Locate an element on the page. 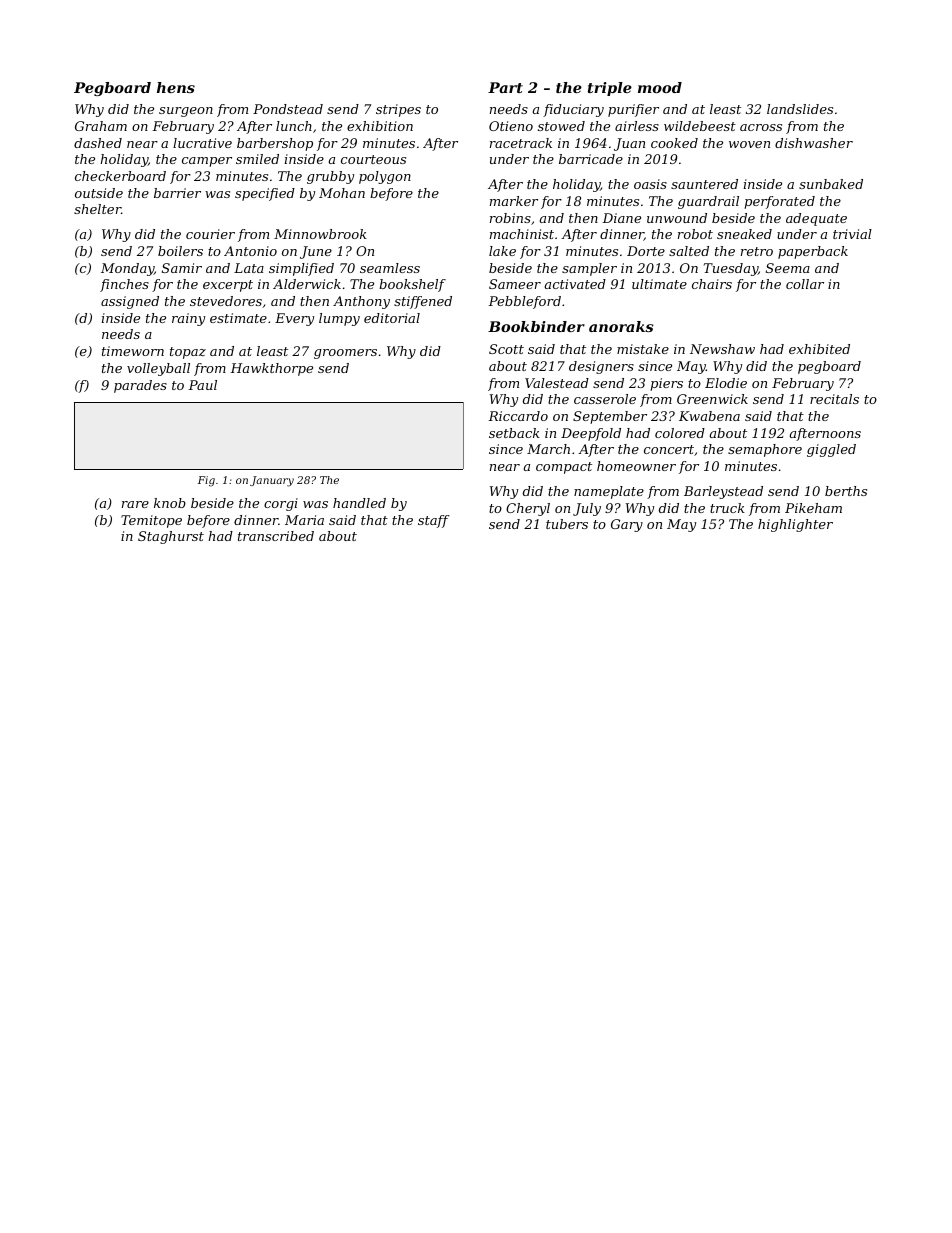  Anthony is located at coordinates (361, 302).
